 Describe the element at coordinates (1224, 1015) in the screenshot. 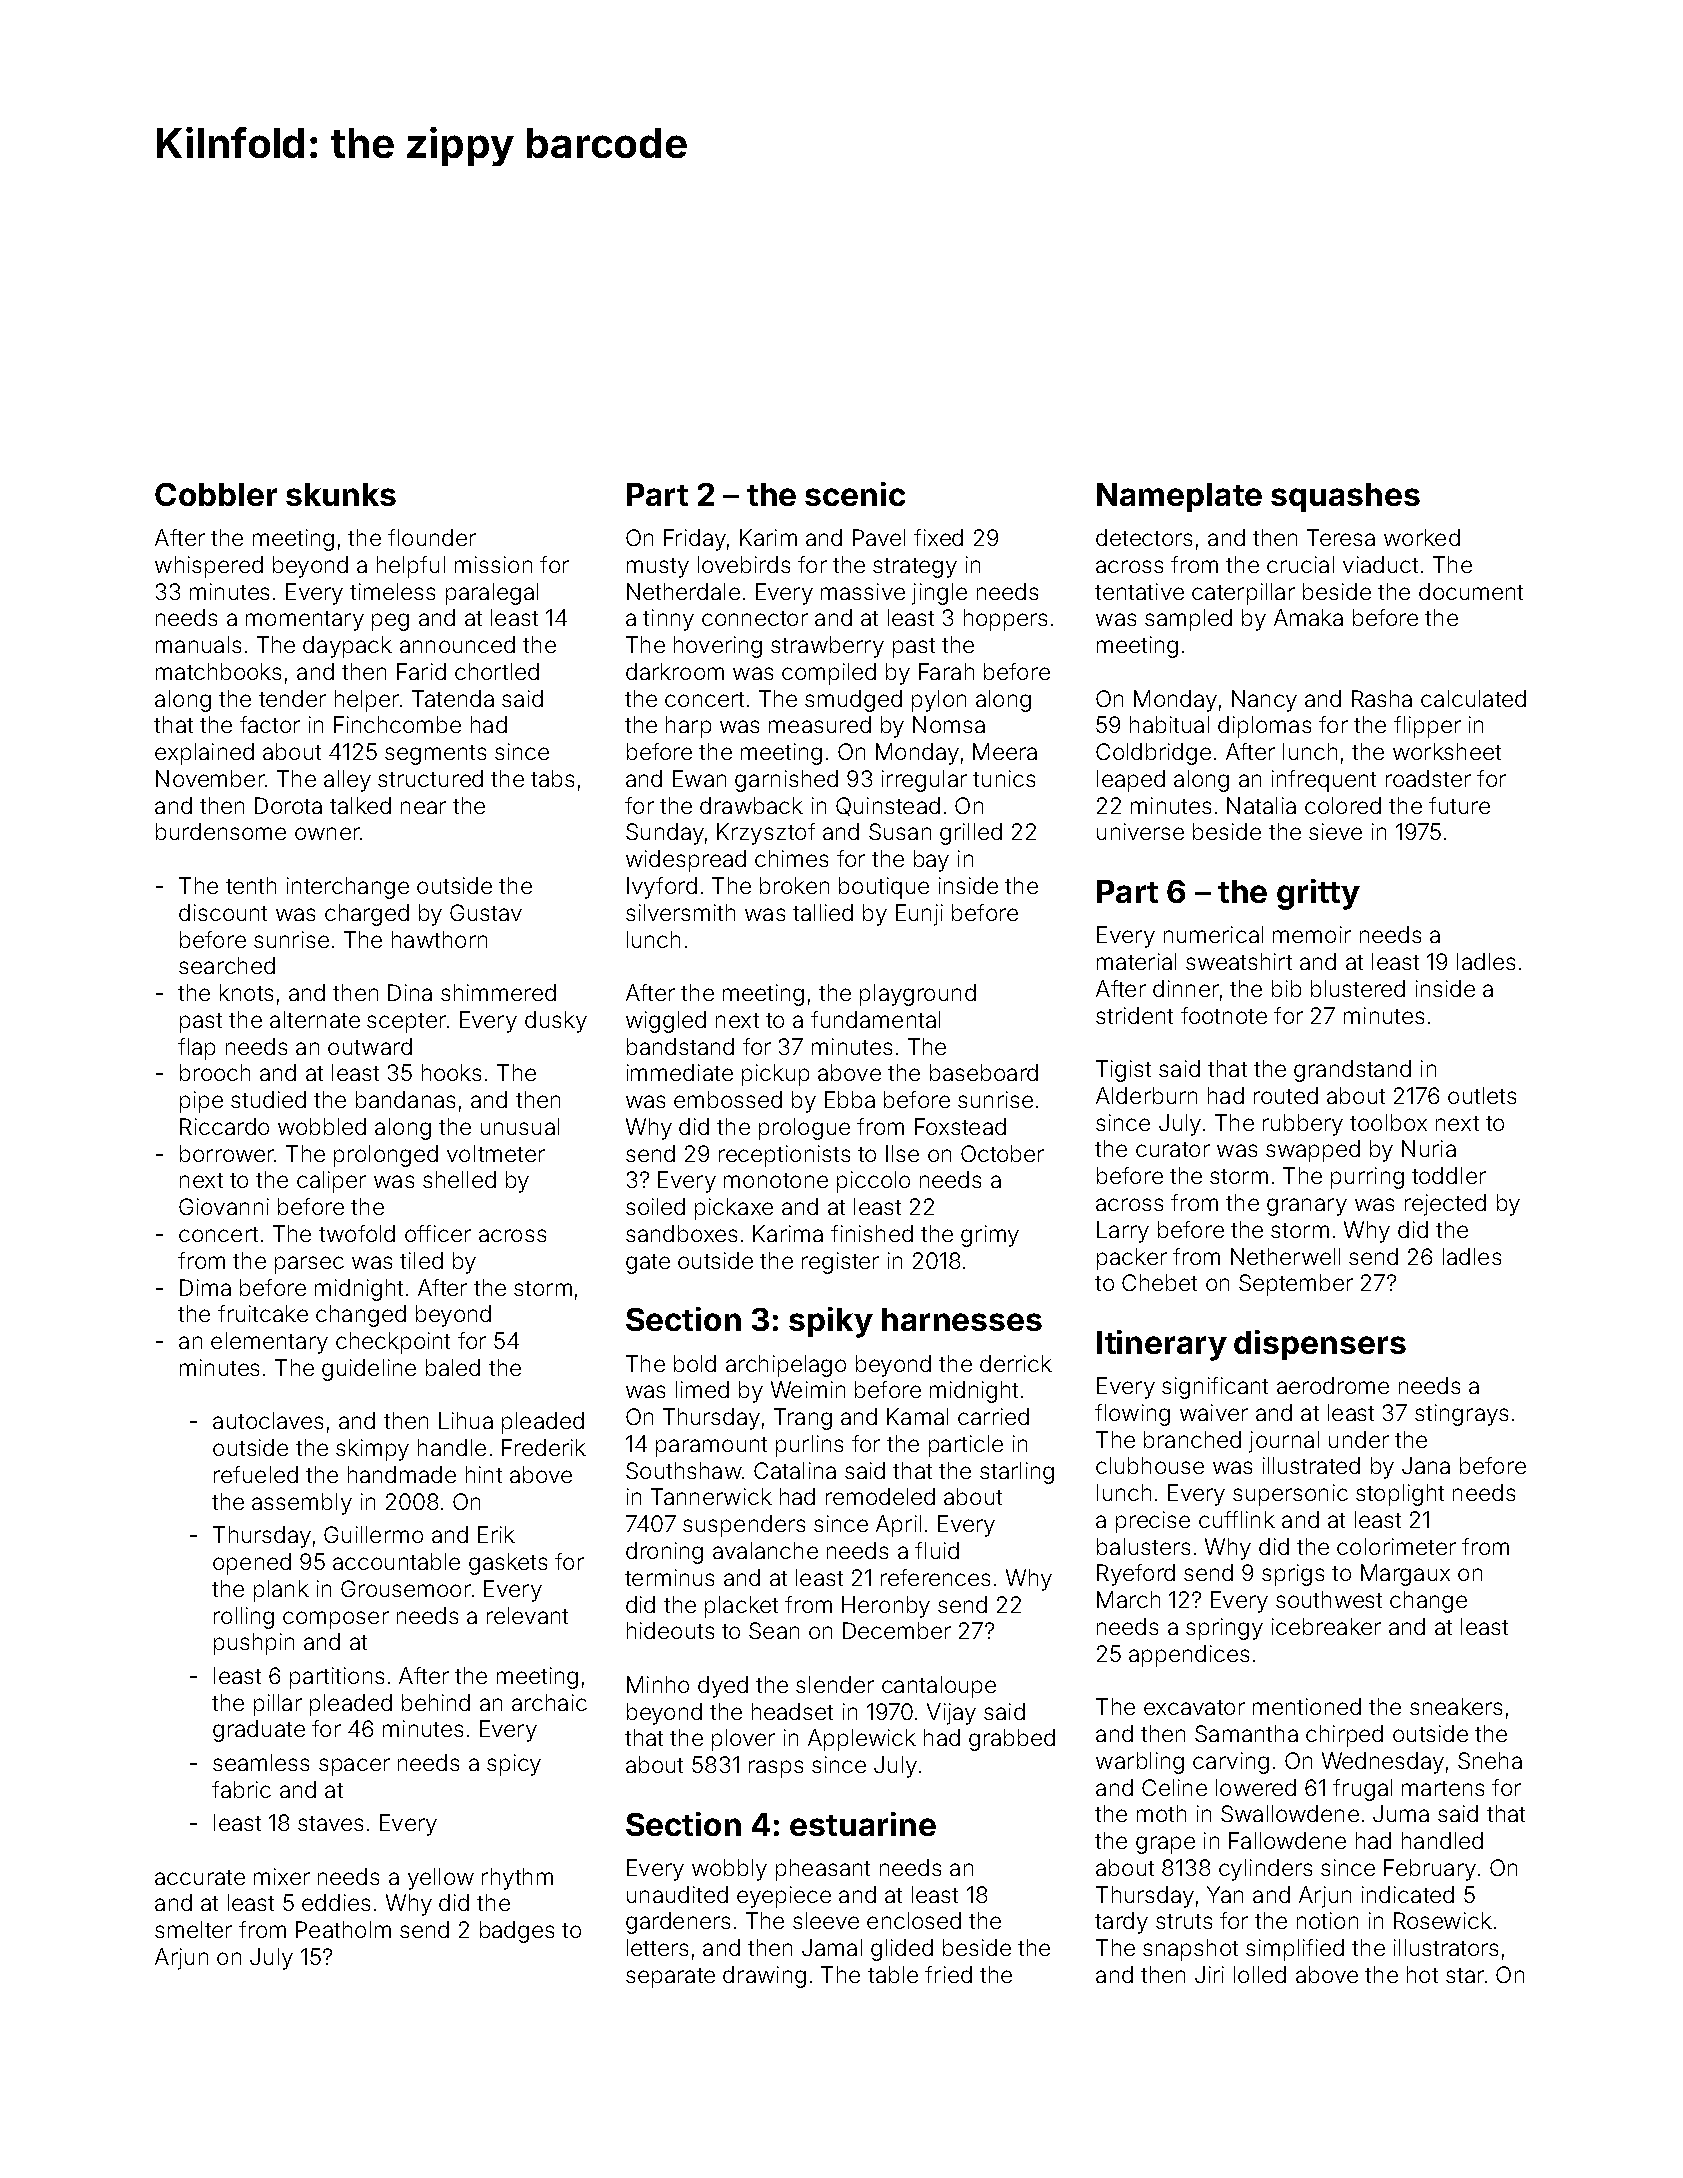

I see `footnote` at that location.
